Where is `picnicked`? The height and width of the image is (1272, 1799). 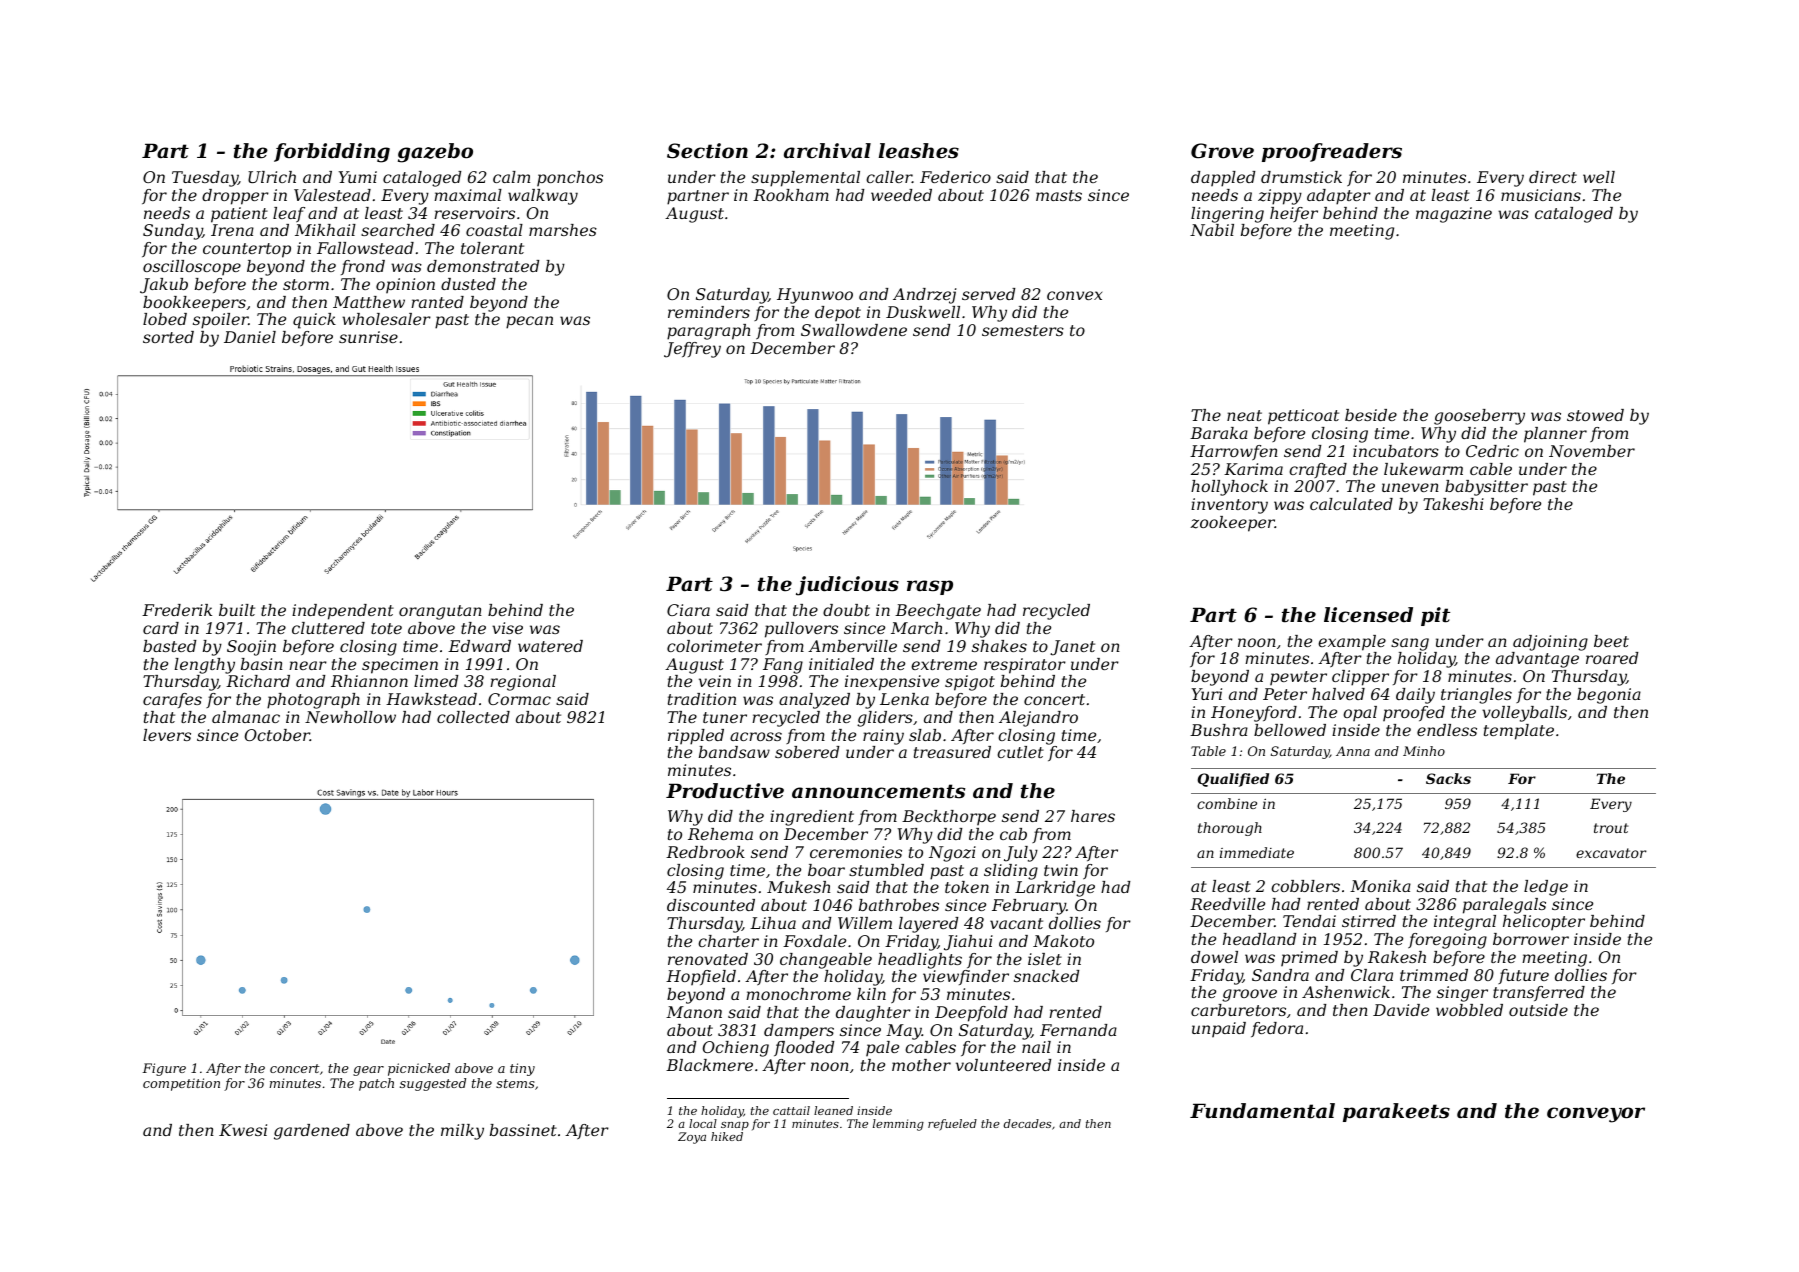
picnicked is located at coordinates (419, 1069).
